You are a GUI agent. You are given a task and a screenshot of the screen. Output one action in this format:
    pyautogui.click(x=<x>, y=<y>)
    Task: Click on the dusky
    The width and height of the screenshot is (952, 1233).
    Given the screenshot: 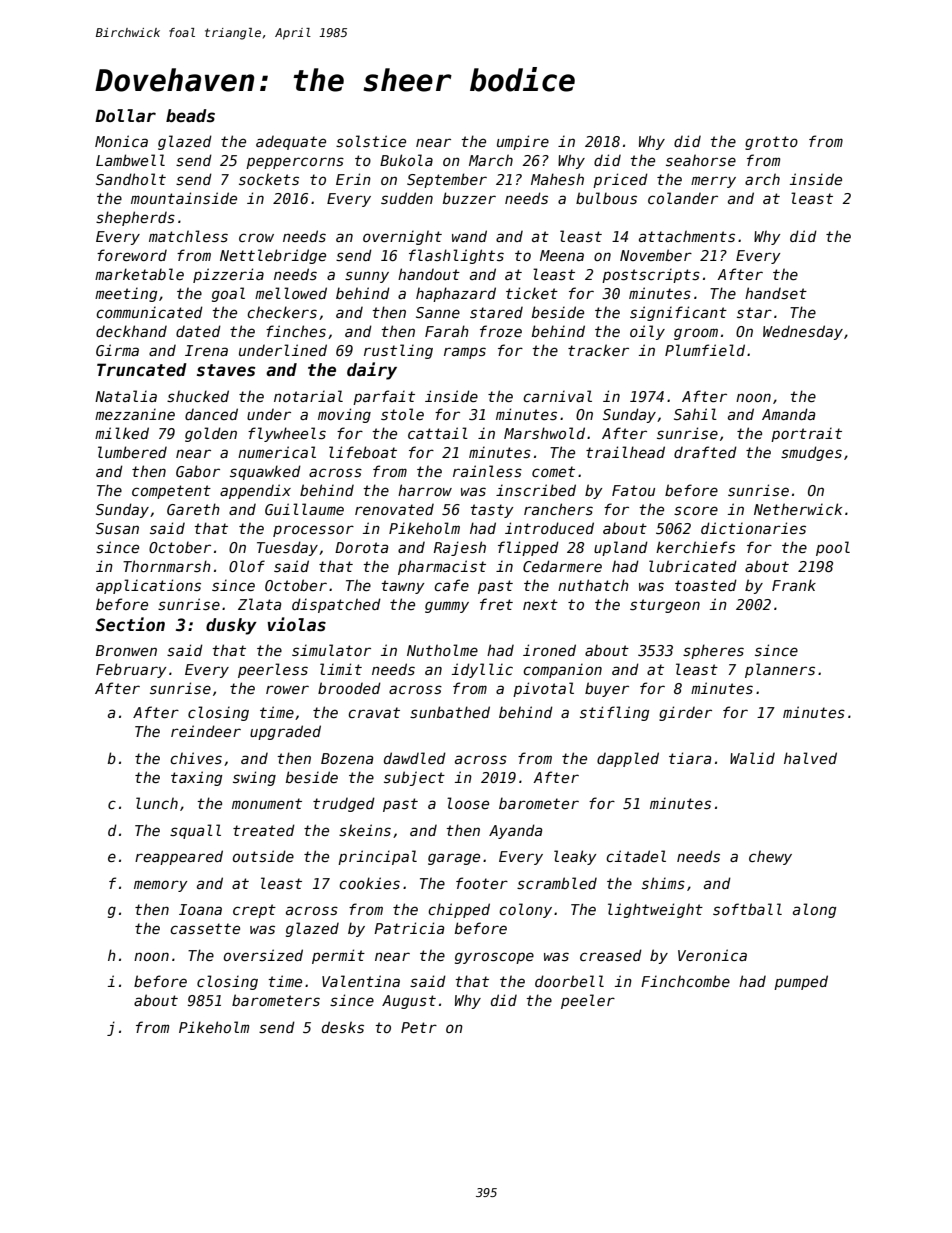 What is the action you would take?
    pyautogui.click(x=231, y=626)
